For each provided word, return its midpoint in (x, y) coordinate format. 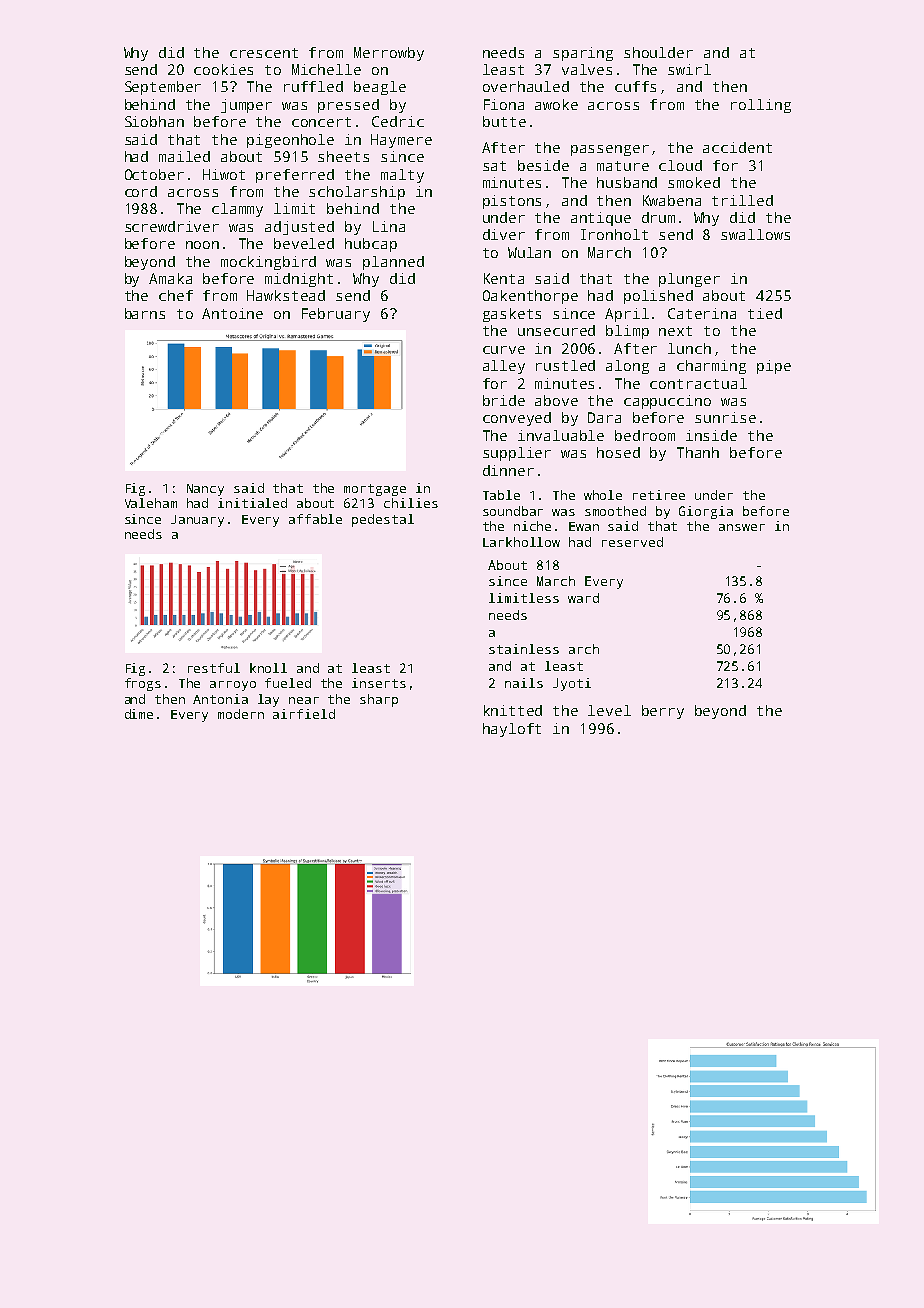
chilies (411, 503)
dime (139, 714)
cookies (223, 69)
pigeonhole (290, 141)
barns (145, 313)
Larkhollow (521, 542)
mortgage (375, 490)
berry (663, 712)
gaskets (512, 315)
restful (214, 668)
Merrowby (389, 54)
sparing (583, 54)
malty (402, 176)
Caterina (702, 313)
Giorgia (706, 512)
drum (658, 217)
